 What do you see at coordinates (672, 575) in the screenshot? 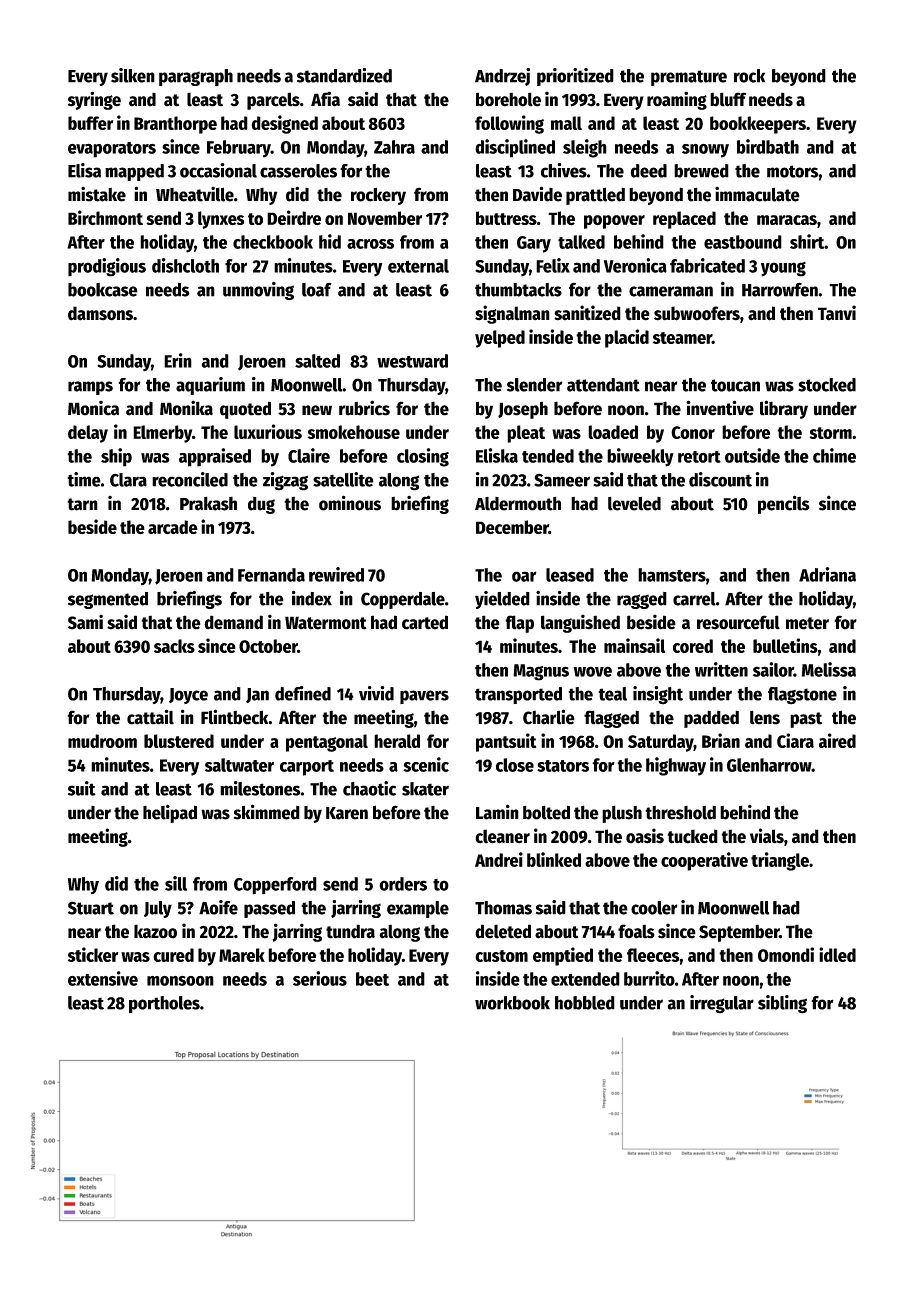
I see `hamsters` at bounding box center [672, 575].
